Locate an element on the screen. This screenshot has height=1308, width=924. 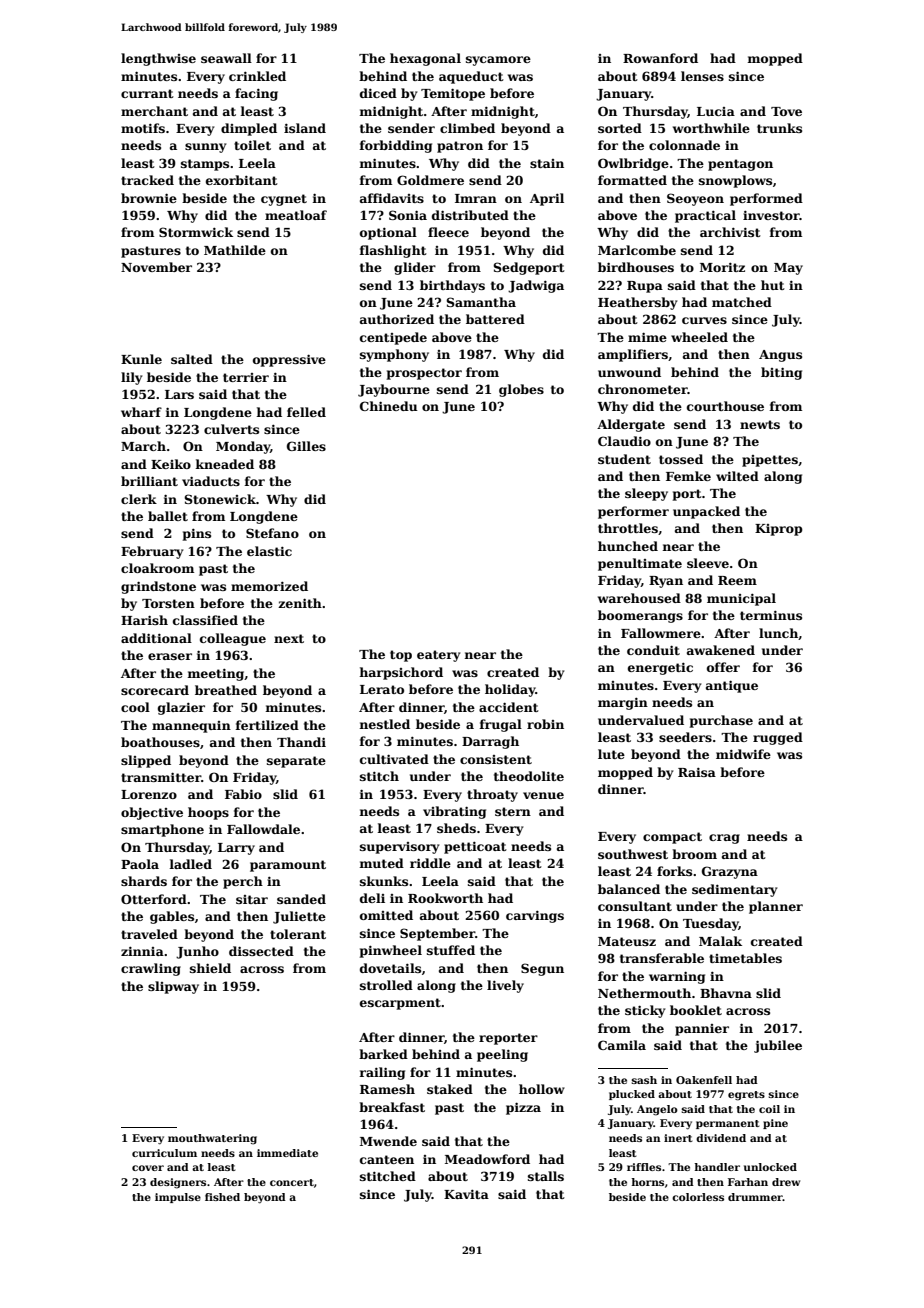
sycamore is located at coordinates (498, 61).
